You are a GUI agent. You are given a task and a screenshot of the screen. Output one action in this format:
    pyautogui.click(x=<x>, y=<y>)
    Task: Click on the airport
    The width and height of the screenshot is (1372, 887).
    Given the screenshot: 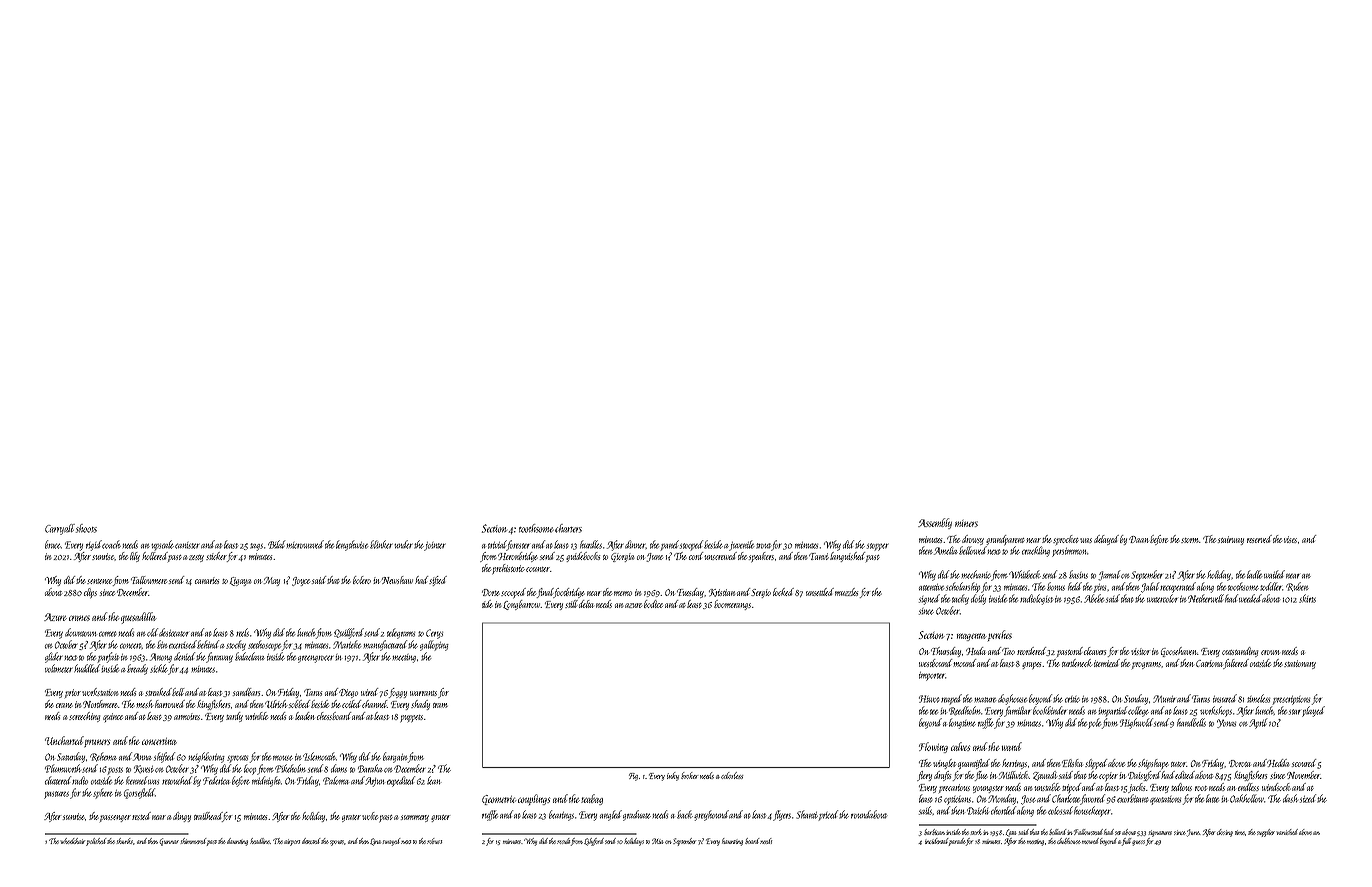 What is the action you would take?
    pyautogui.click(x=292, y=842)
